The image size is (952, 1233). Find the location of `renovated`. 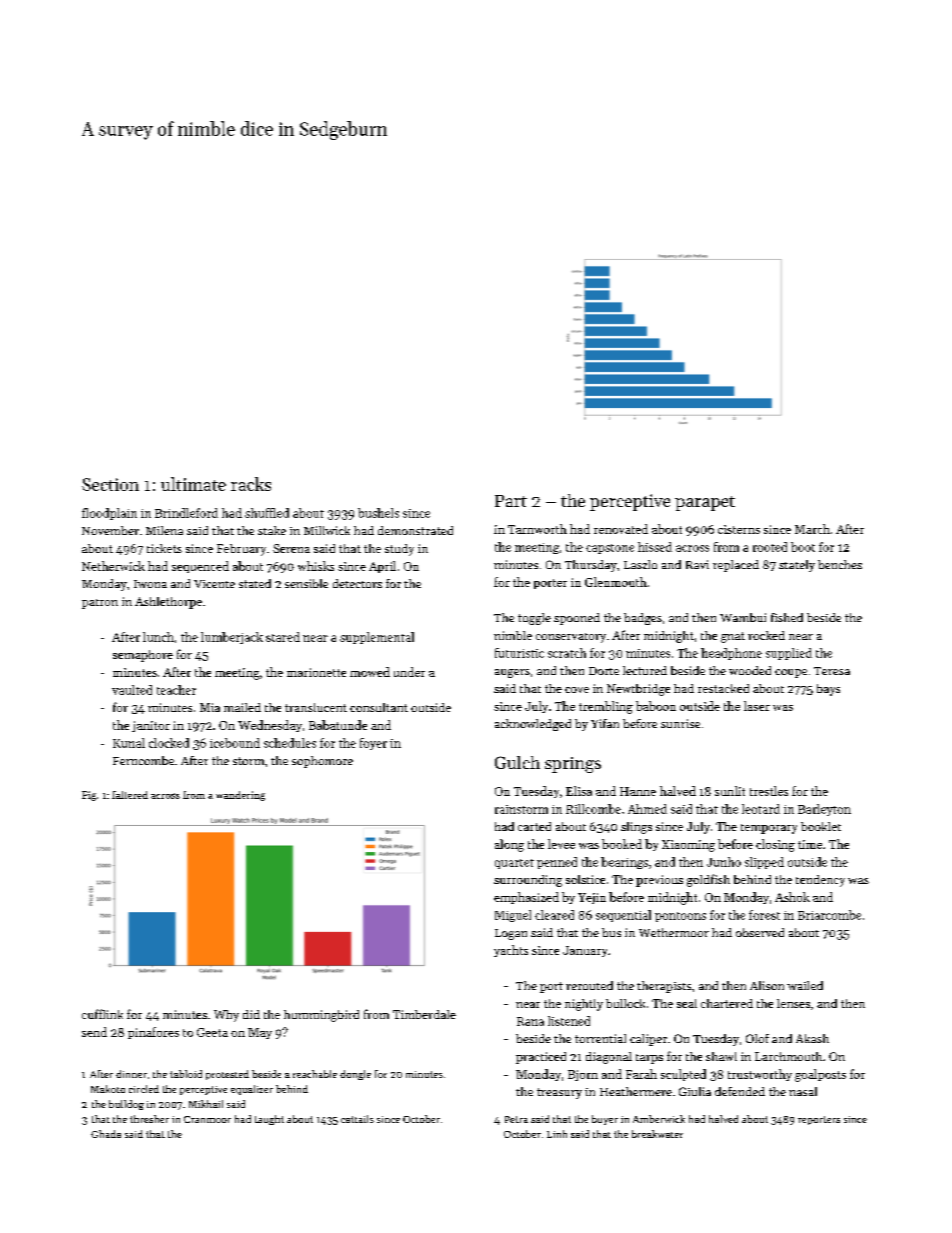

renovated is located at coordinates (621, 529).
